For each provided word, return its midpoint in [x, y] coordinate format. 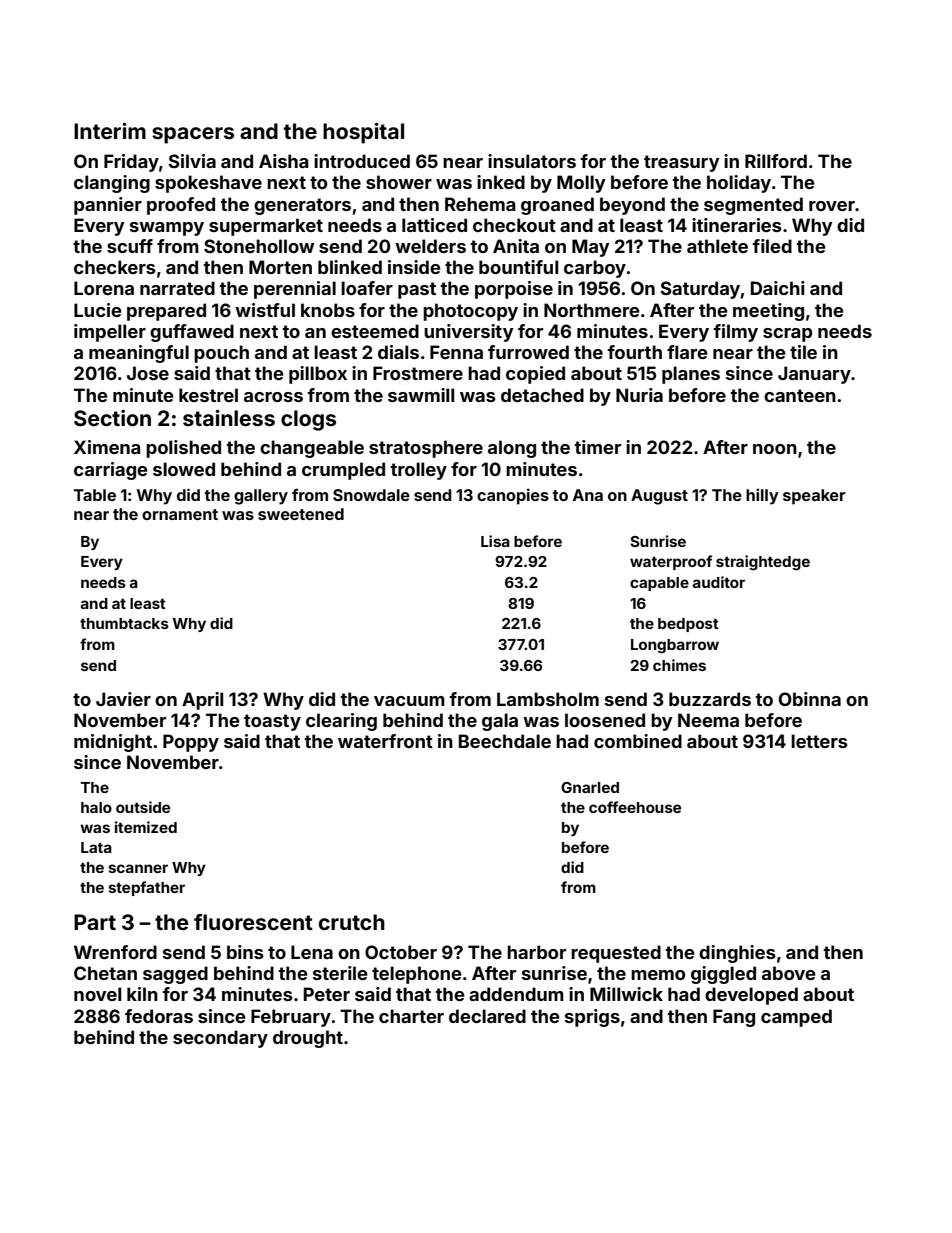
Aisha [283, 161]
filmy [735, 333]
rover [832, 206]
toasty [272, 722]
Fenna [456, 352]
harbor [536, 952]
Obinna [810, 699]
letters [819, 741]
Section [112, 418]
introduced [362, 161]
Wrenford [115, 952]
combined [638, 741]
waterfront [385, 741]
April [202, 701]
